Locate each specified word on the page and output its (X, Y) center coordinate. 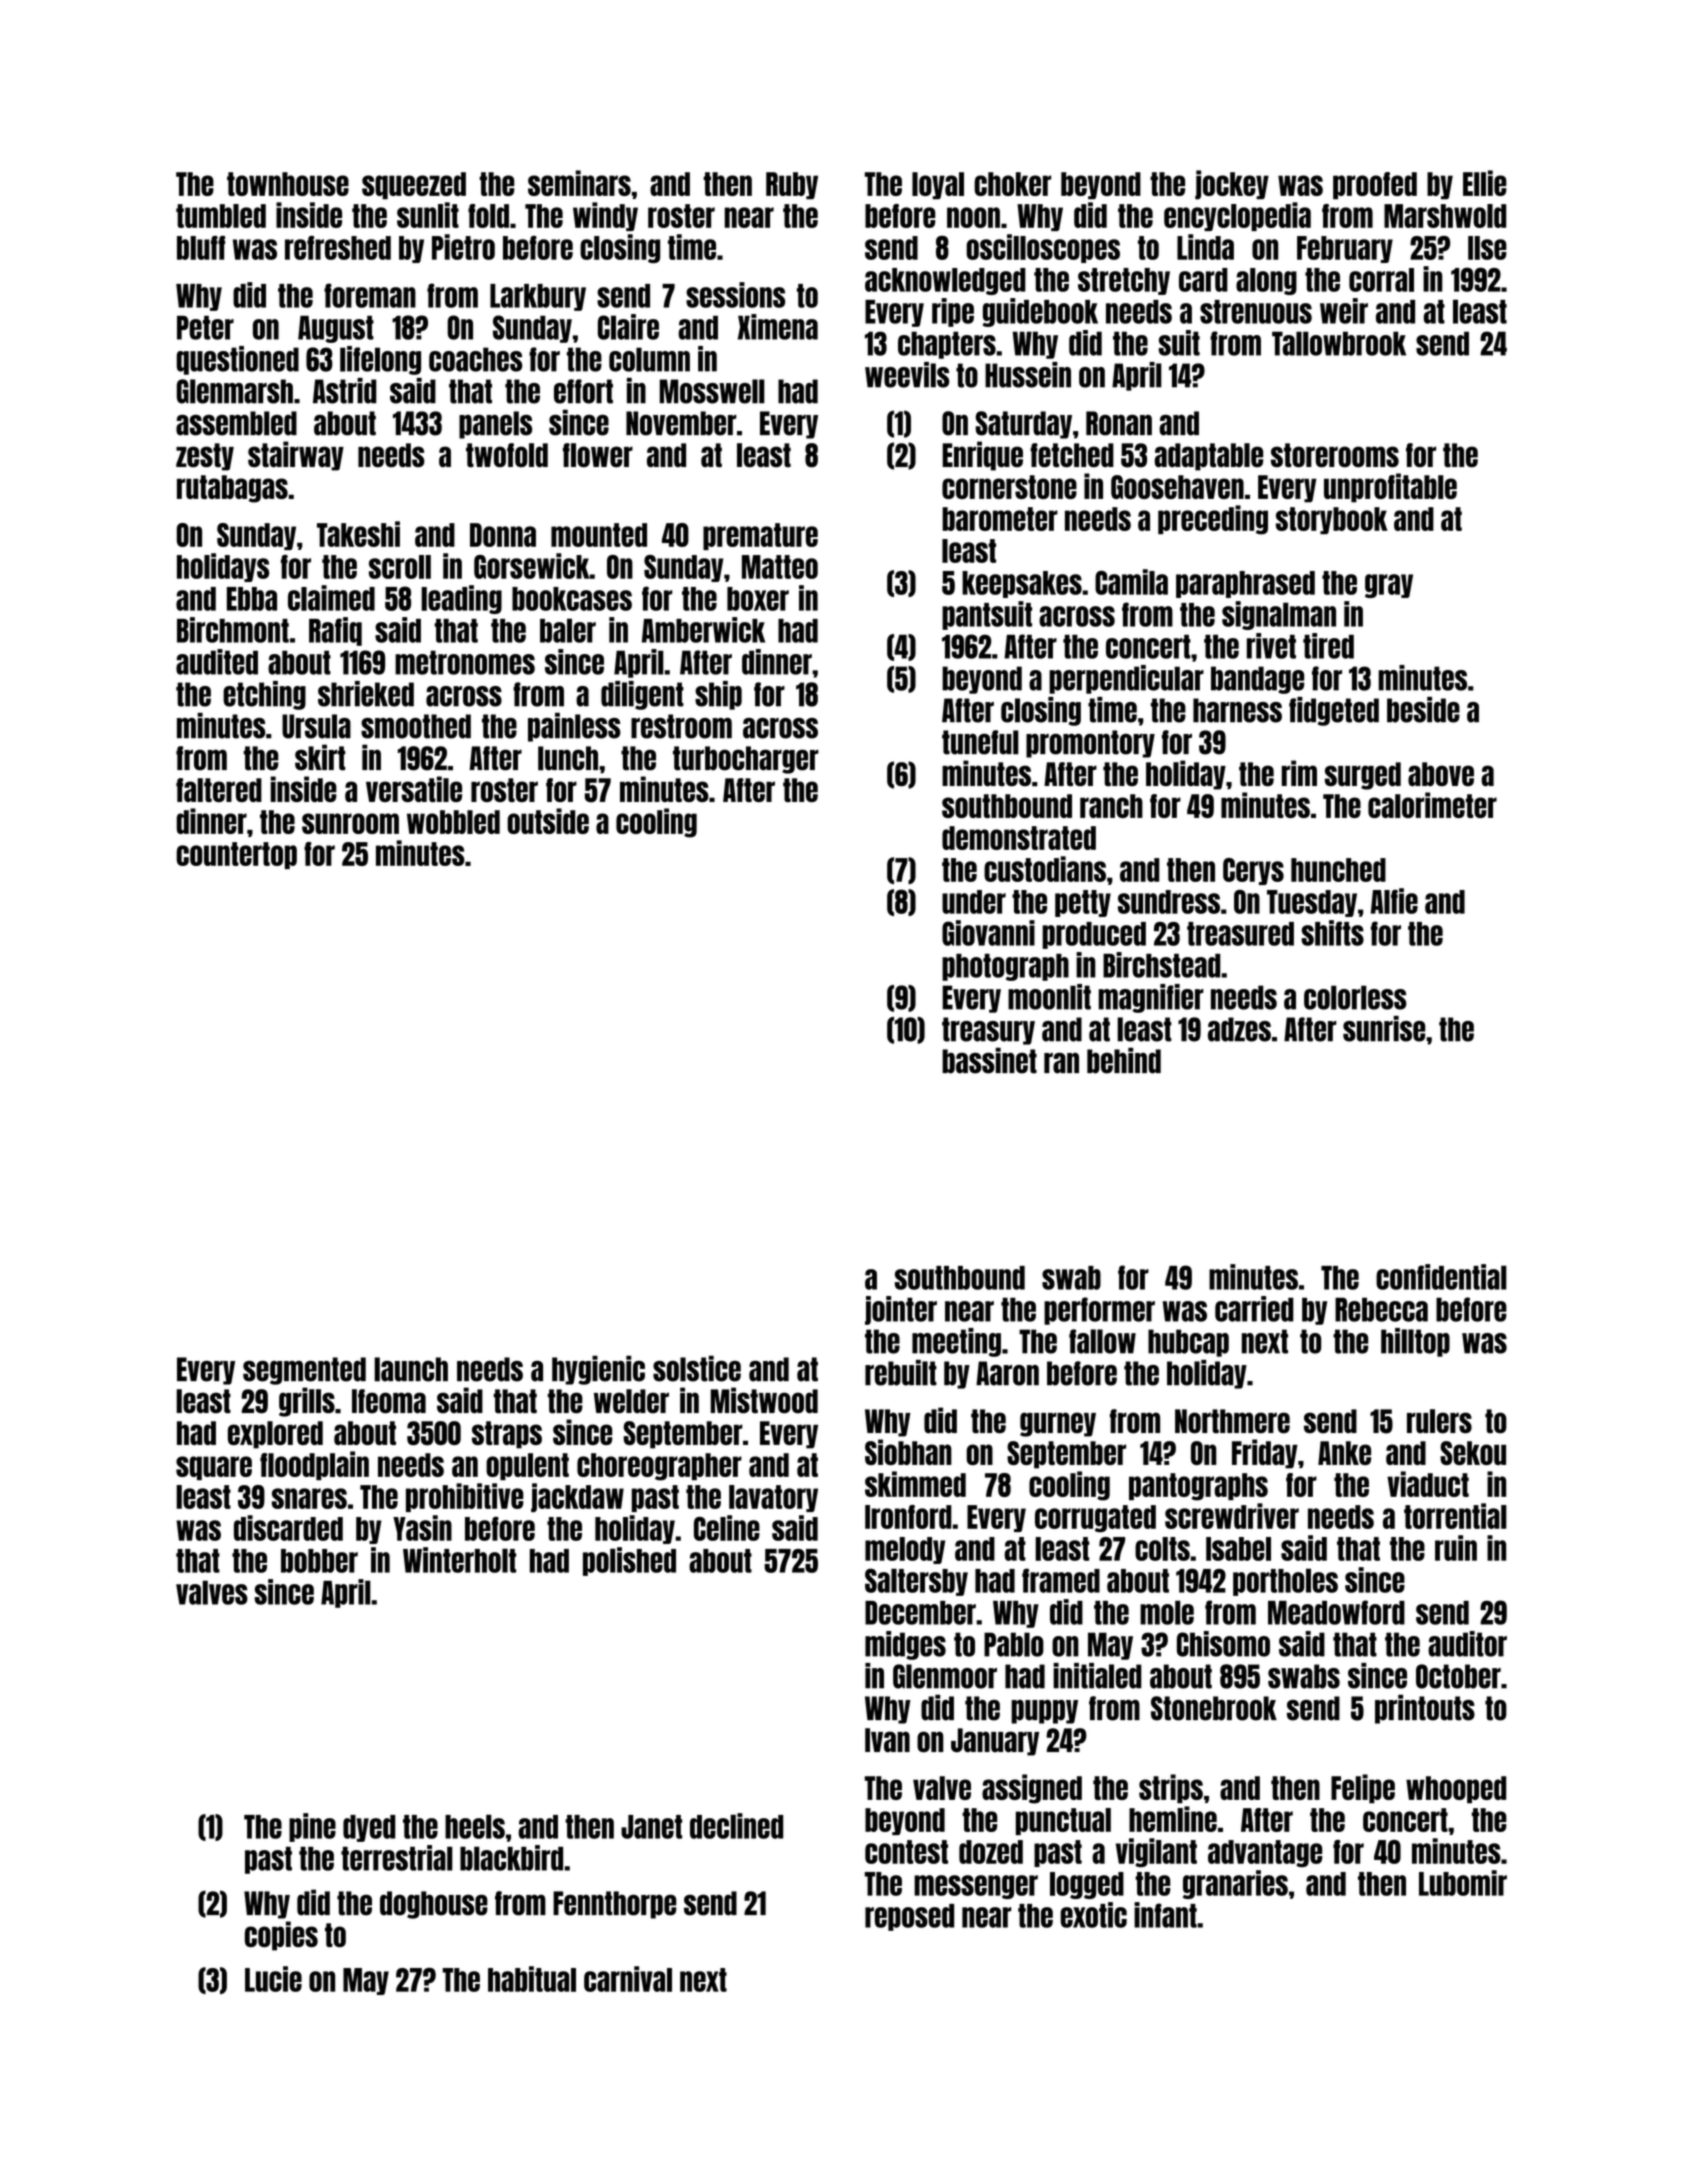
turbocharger (746, 760)
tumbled (221, 216)
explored (275, 1435)
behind (1124, 1060)
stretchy (1124, 281)
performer (1099, 1311)
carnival (628, 1979)
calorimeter (1432, 805)
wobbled (453, 822)
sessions (735, 295)
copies (281, 1936)
